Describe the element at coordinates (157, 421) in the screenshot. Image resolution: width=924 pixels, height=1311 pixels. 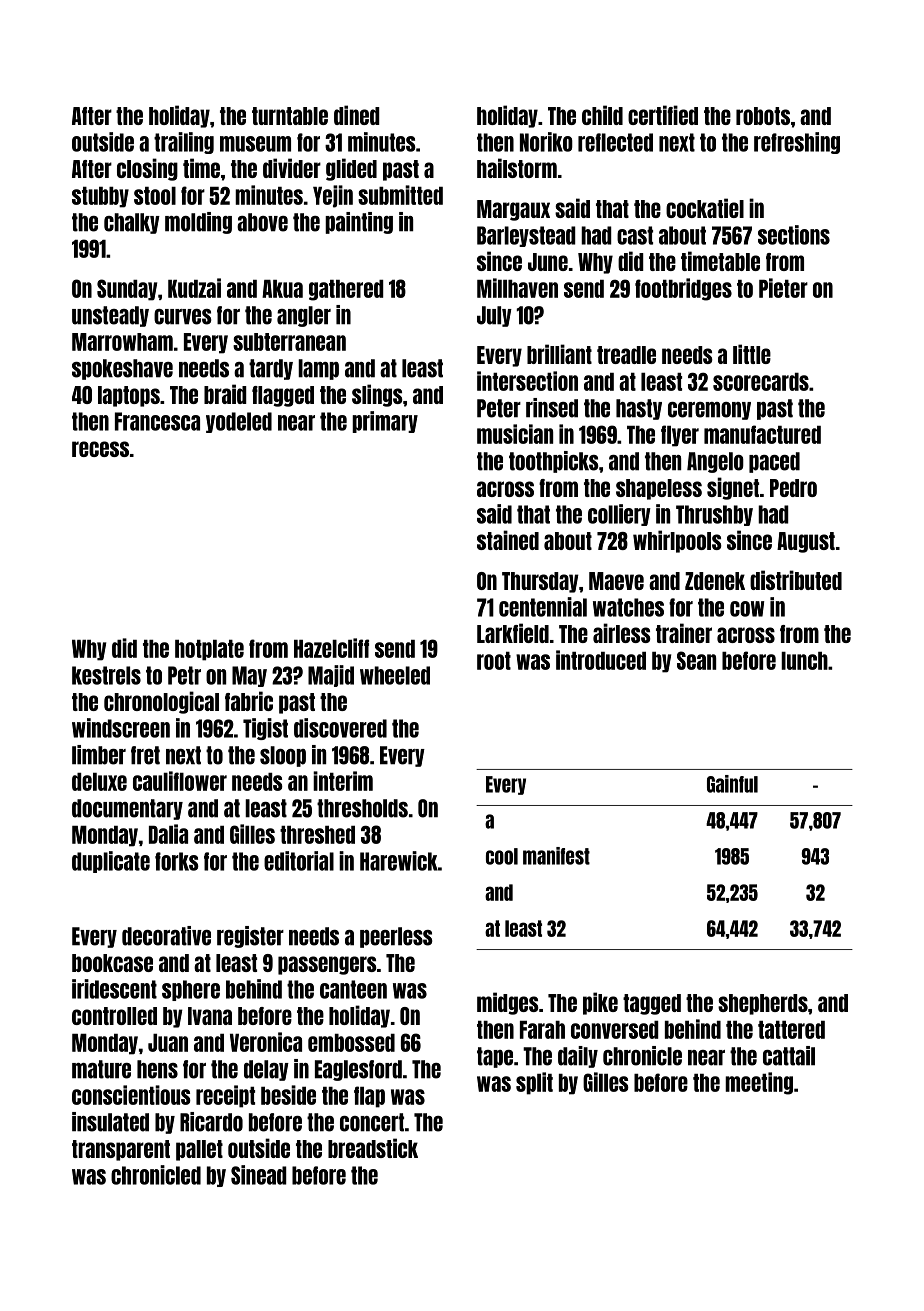
I see `Francesca` at that location.
